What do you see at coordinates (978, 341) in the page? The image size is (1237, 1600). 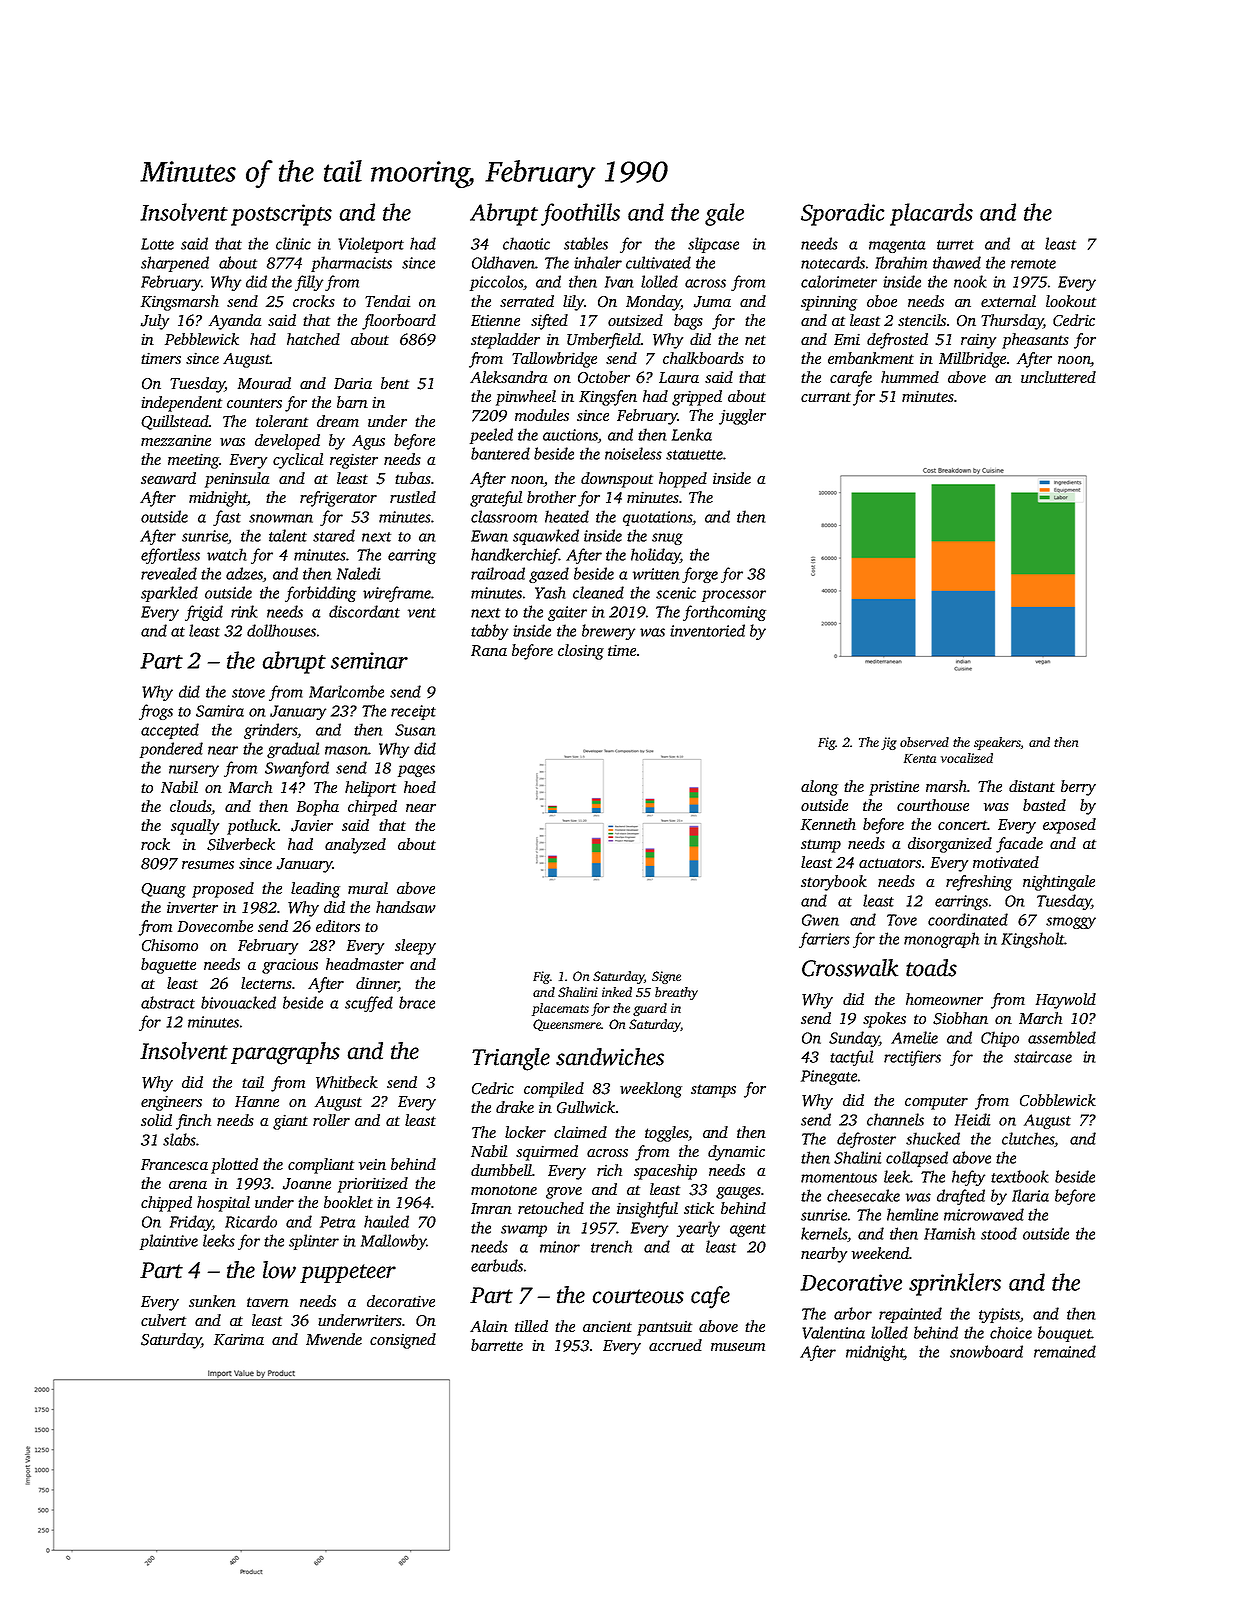 I see `rainy` at bounding box center [978, 341].
